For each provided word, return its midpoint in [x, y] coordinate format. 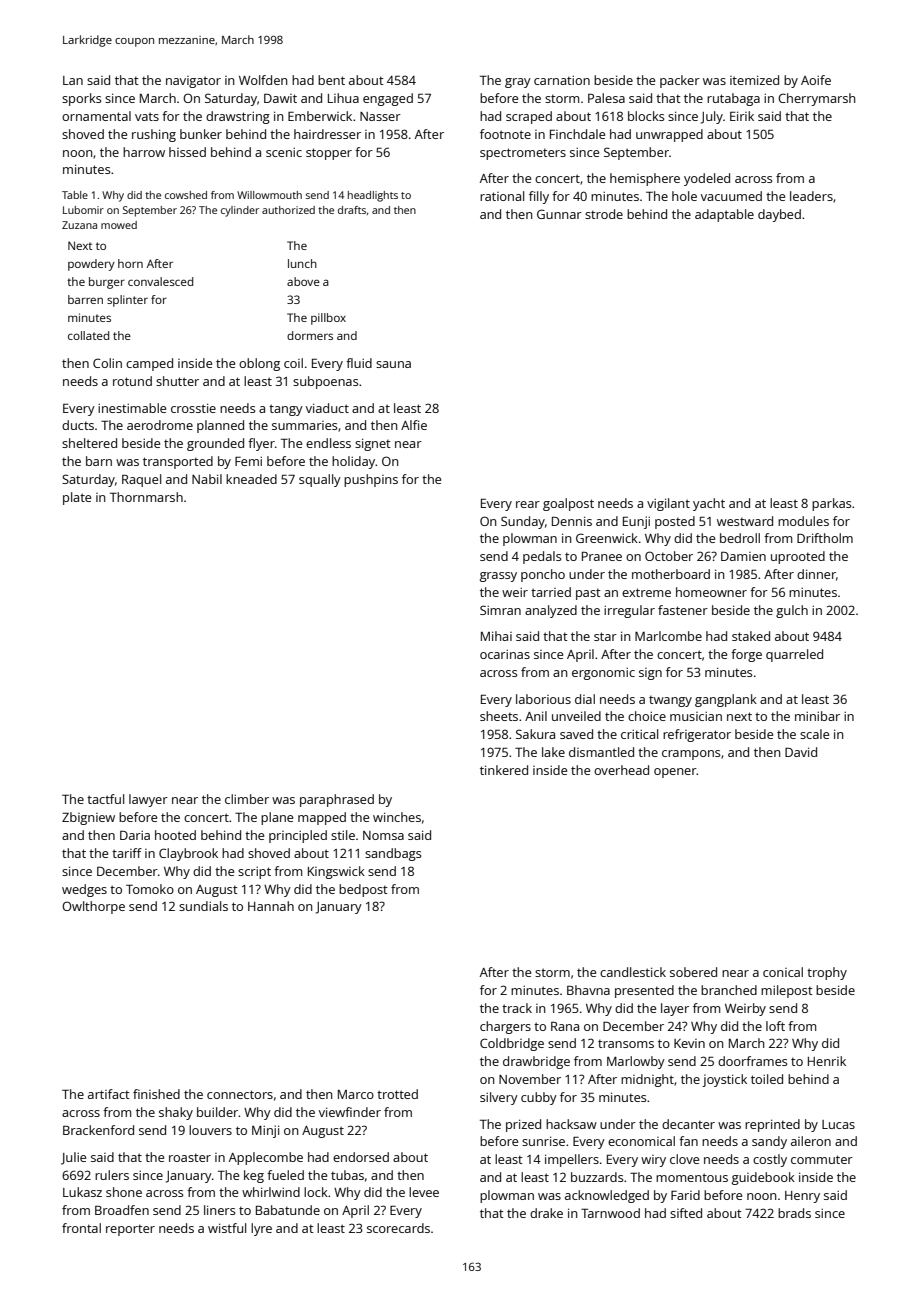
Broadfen [122, 1210]
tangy [286, 410]
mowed [119, 225]
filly [539, 197]
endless [328, 443]
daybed [779, 215]
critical [639, 734]
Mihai [496, 636]
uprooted [798, 557]
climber [247, 799]
